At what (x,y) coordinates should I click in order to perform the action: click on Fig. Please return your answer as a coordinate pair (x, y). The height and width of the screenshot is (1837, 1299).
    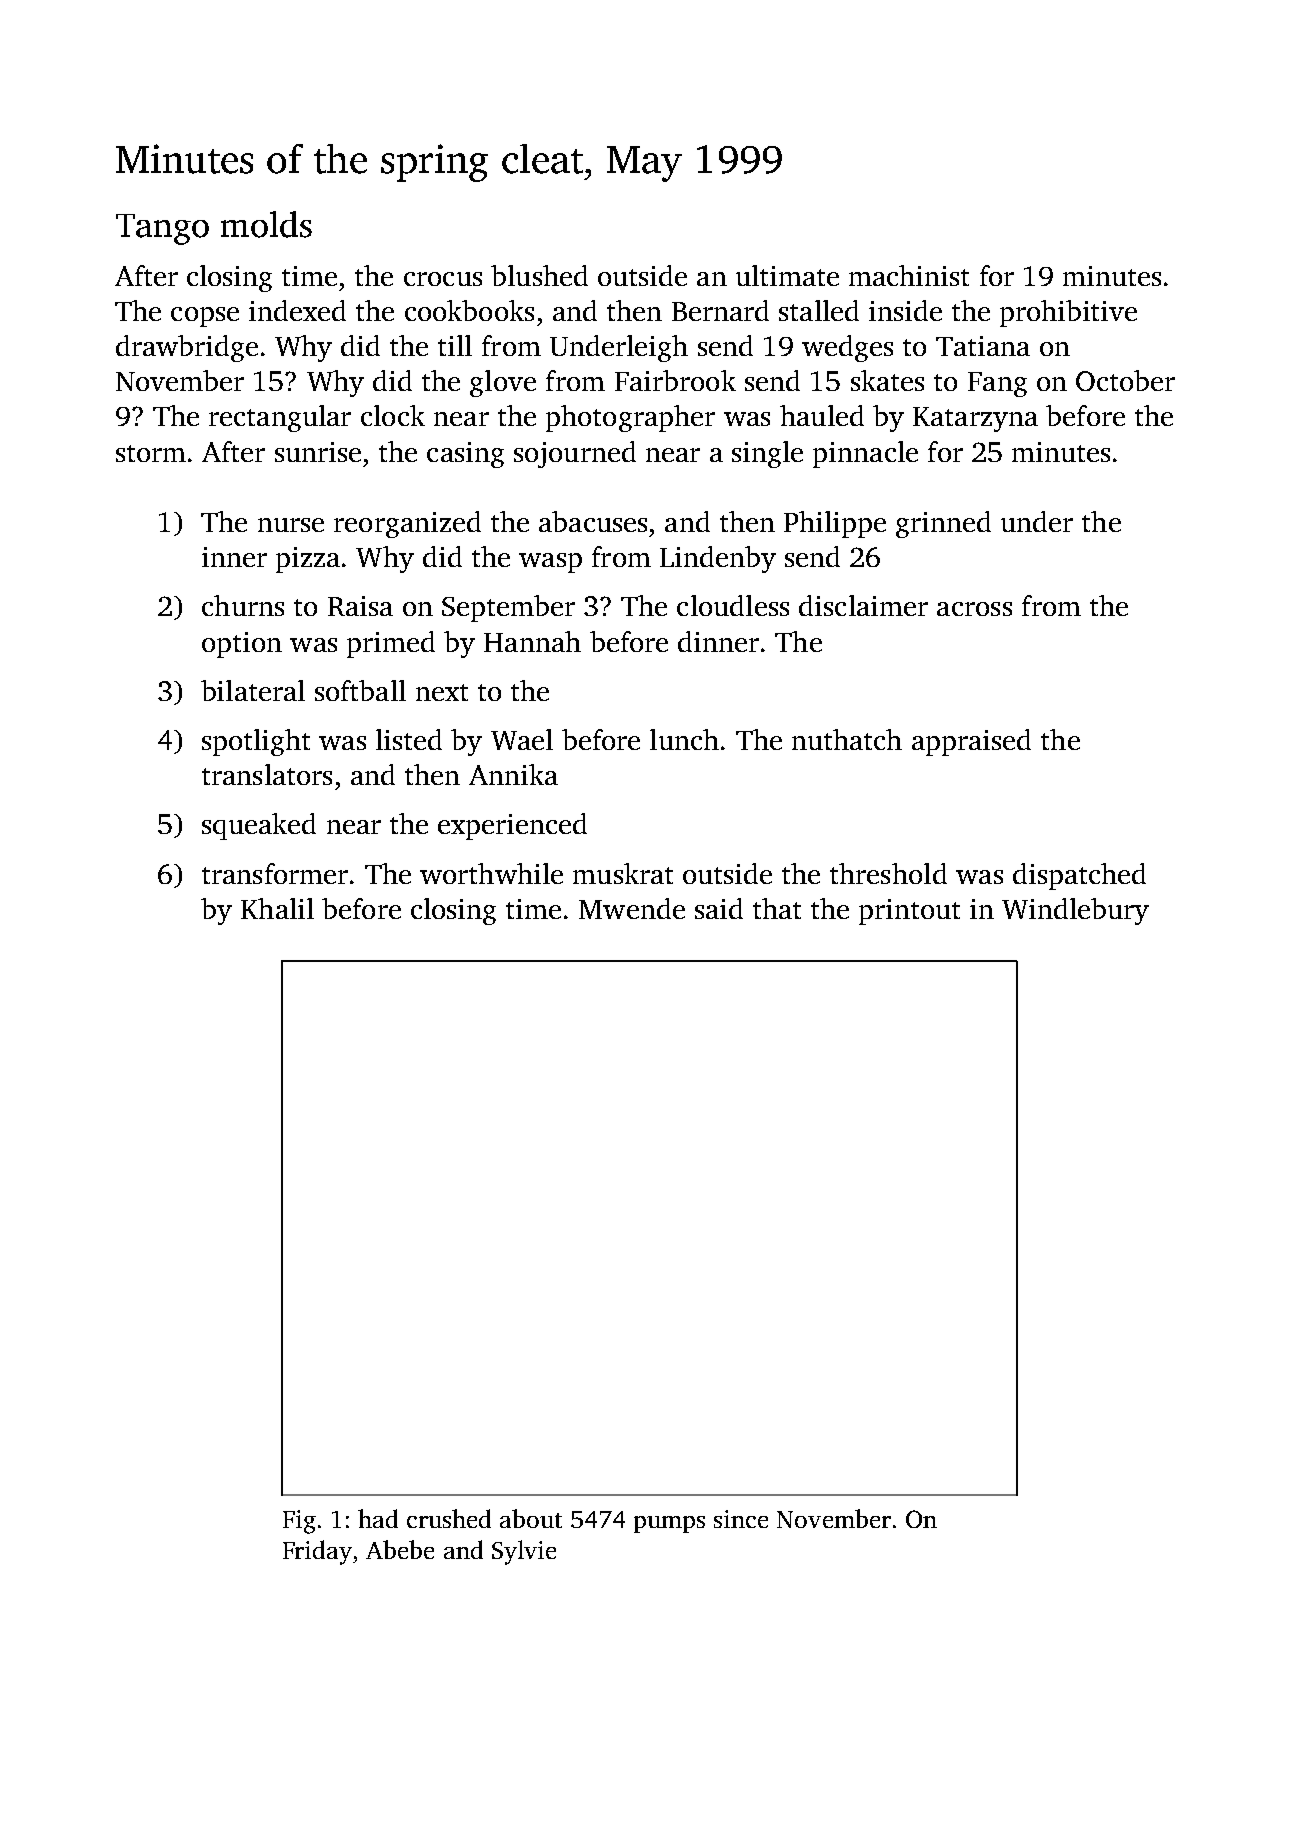
    Looking at the image, I should click on (299, 1522).
